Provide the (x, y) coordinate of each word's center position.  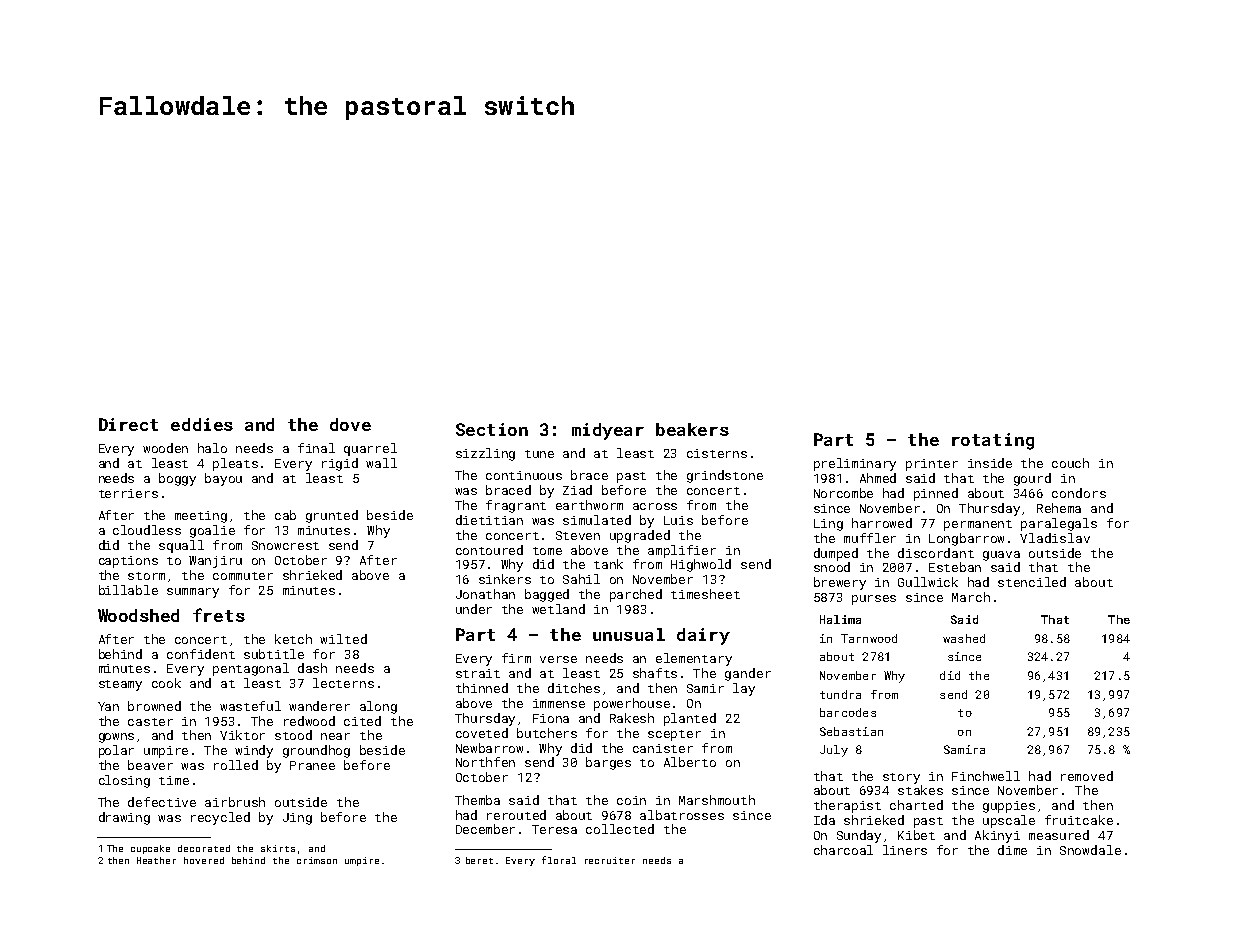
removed (1087, 776)
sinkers (505, 579)
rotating (993, 441)
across (655, 506)
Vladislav (1055, 538)
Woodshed (138, 615)
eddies (202, 424)
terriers (128, 493)
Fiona (551, 718)
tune (539, 454)
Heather (156, 860)
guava (1001, 556)
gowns (116, 738)
